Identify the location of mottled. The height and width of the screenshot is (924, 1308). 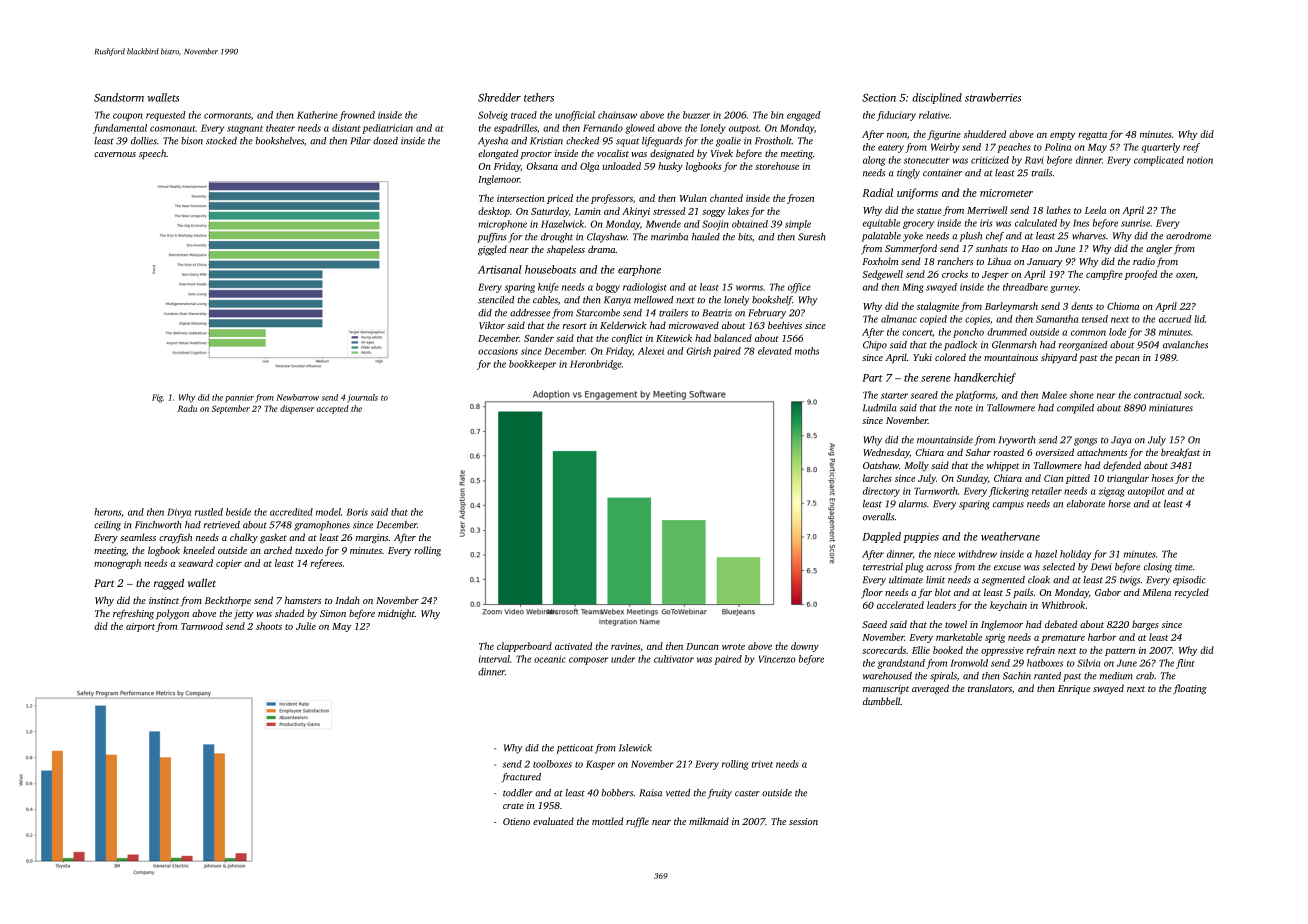
(607, 821).
